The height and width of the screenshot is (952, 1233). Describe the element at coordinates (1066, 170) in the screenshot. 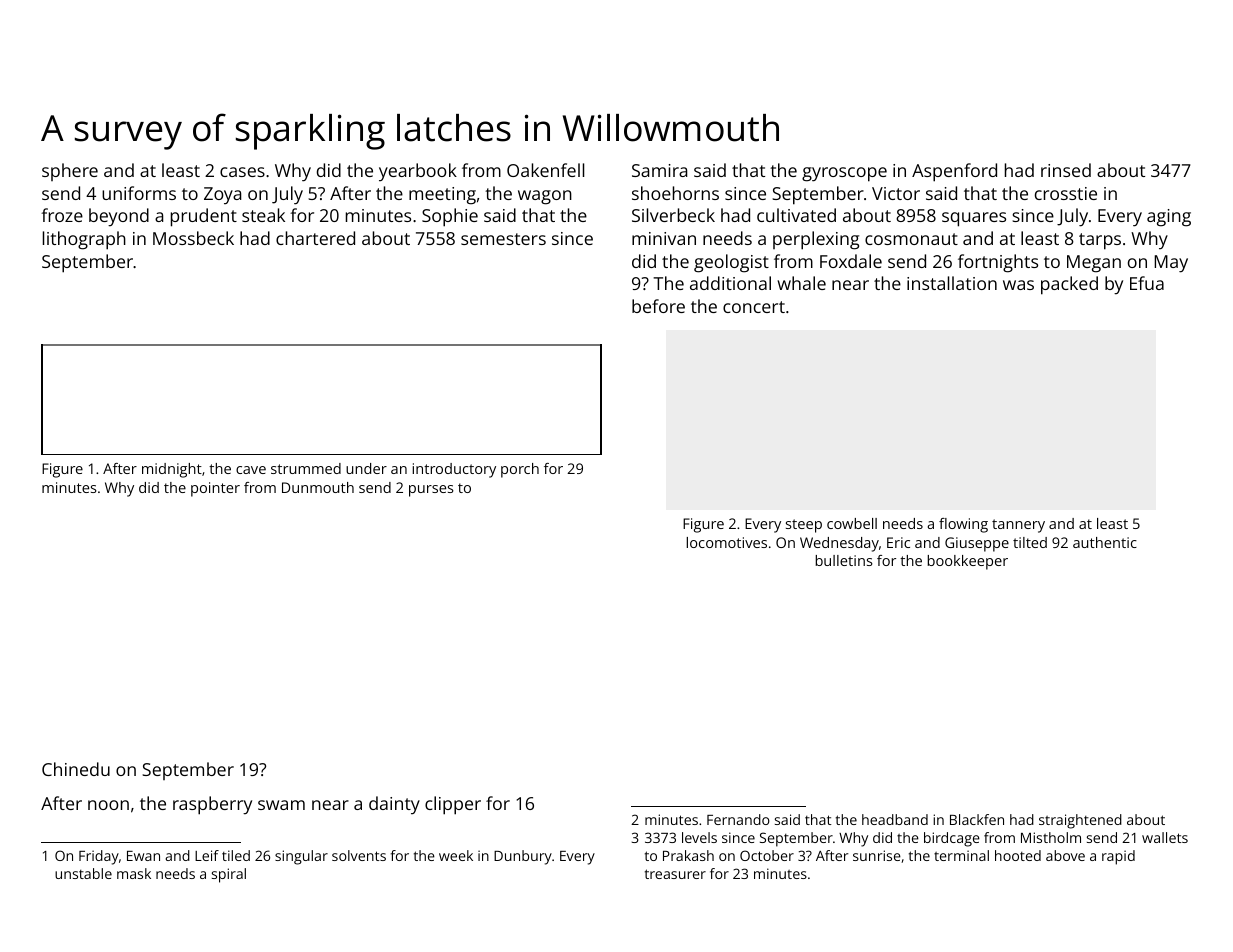

I see `rinsed` at that location.
